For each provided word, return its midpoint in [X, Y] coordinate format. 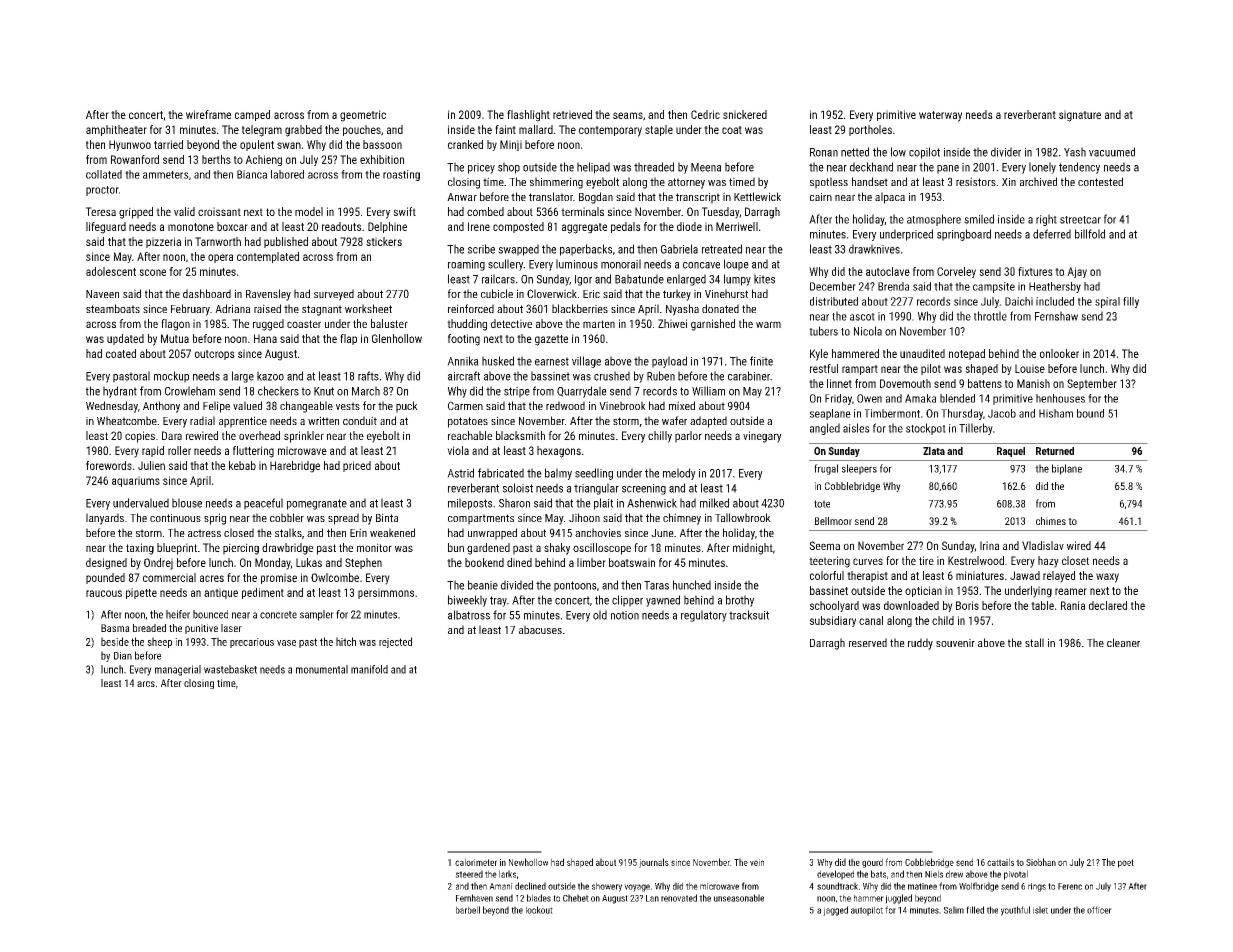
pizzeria [163, 242]
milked [714, 503]
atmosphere [934, 220]
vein [757, 862]
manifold [369, 669]
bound [1090, 413]
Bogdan [596, 198]
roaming [466, 265]
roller [179, 450]
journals [654, 863]
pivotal [1016, 875]
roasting [401, 175]
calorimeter [476, 862]
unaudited [922, 353]
